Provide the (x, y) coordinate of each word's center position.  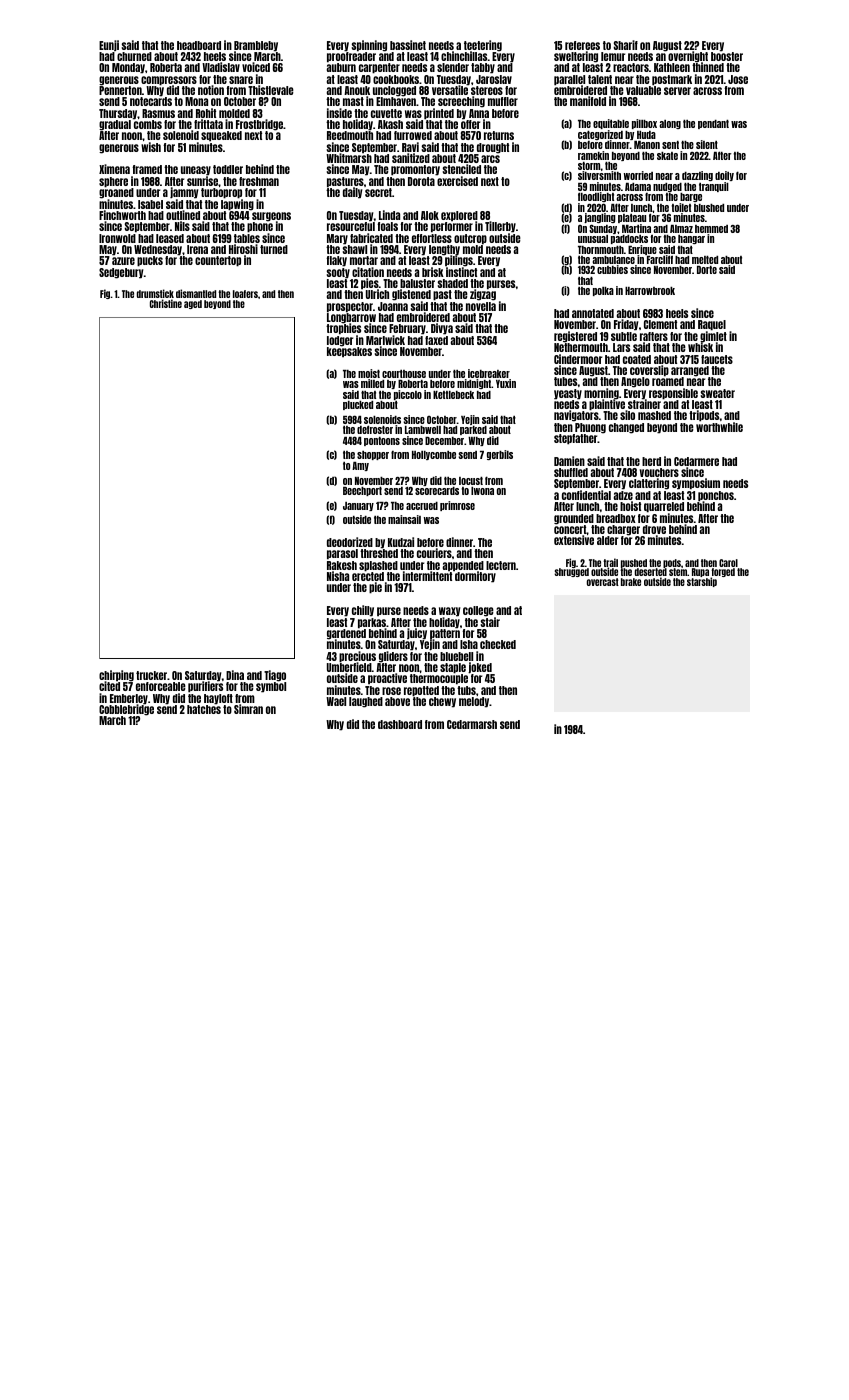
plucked (358, 405)
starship (702, 582)
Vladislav (221, 67)
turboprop (221, 193)
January (358, 506)
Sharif (625, 45)
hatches (204, 709)
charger (623, 530)
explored (459, 216)
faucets (717, 359)
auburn (341, 67)
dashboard (400, 724)
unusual (593, 239)
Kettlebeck (453, 395)
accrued (422, 506)
